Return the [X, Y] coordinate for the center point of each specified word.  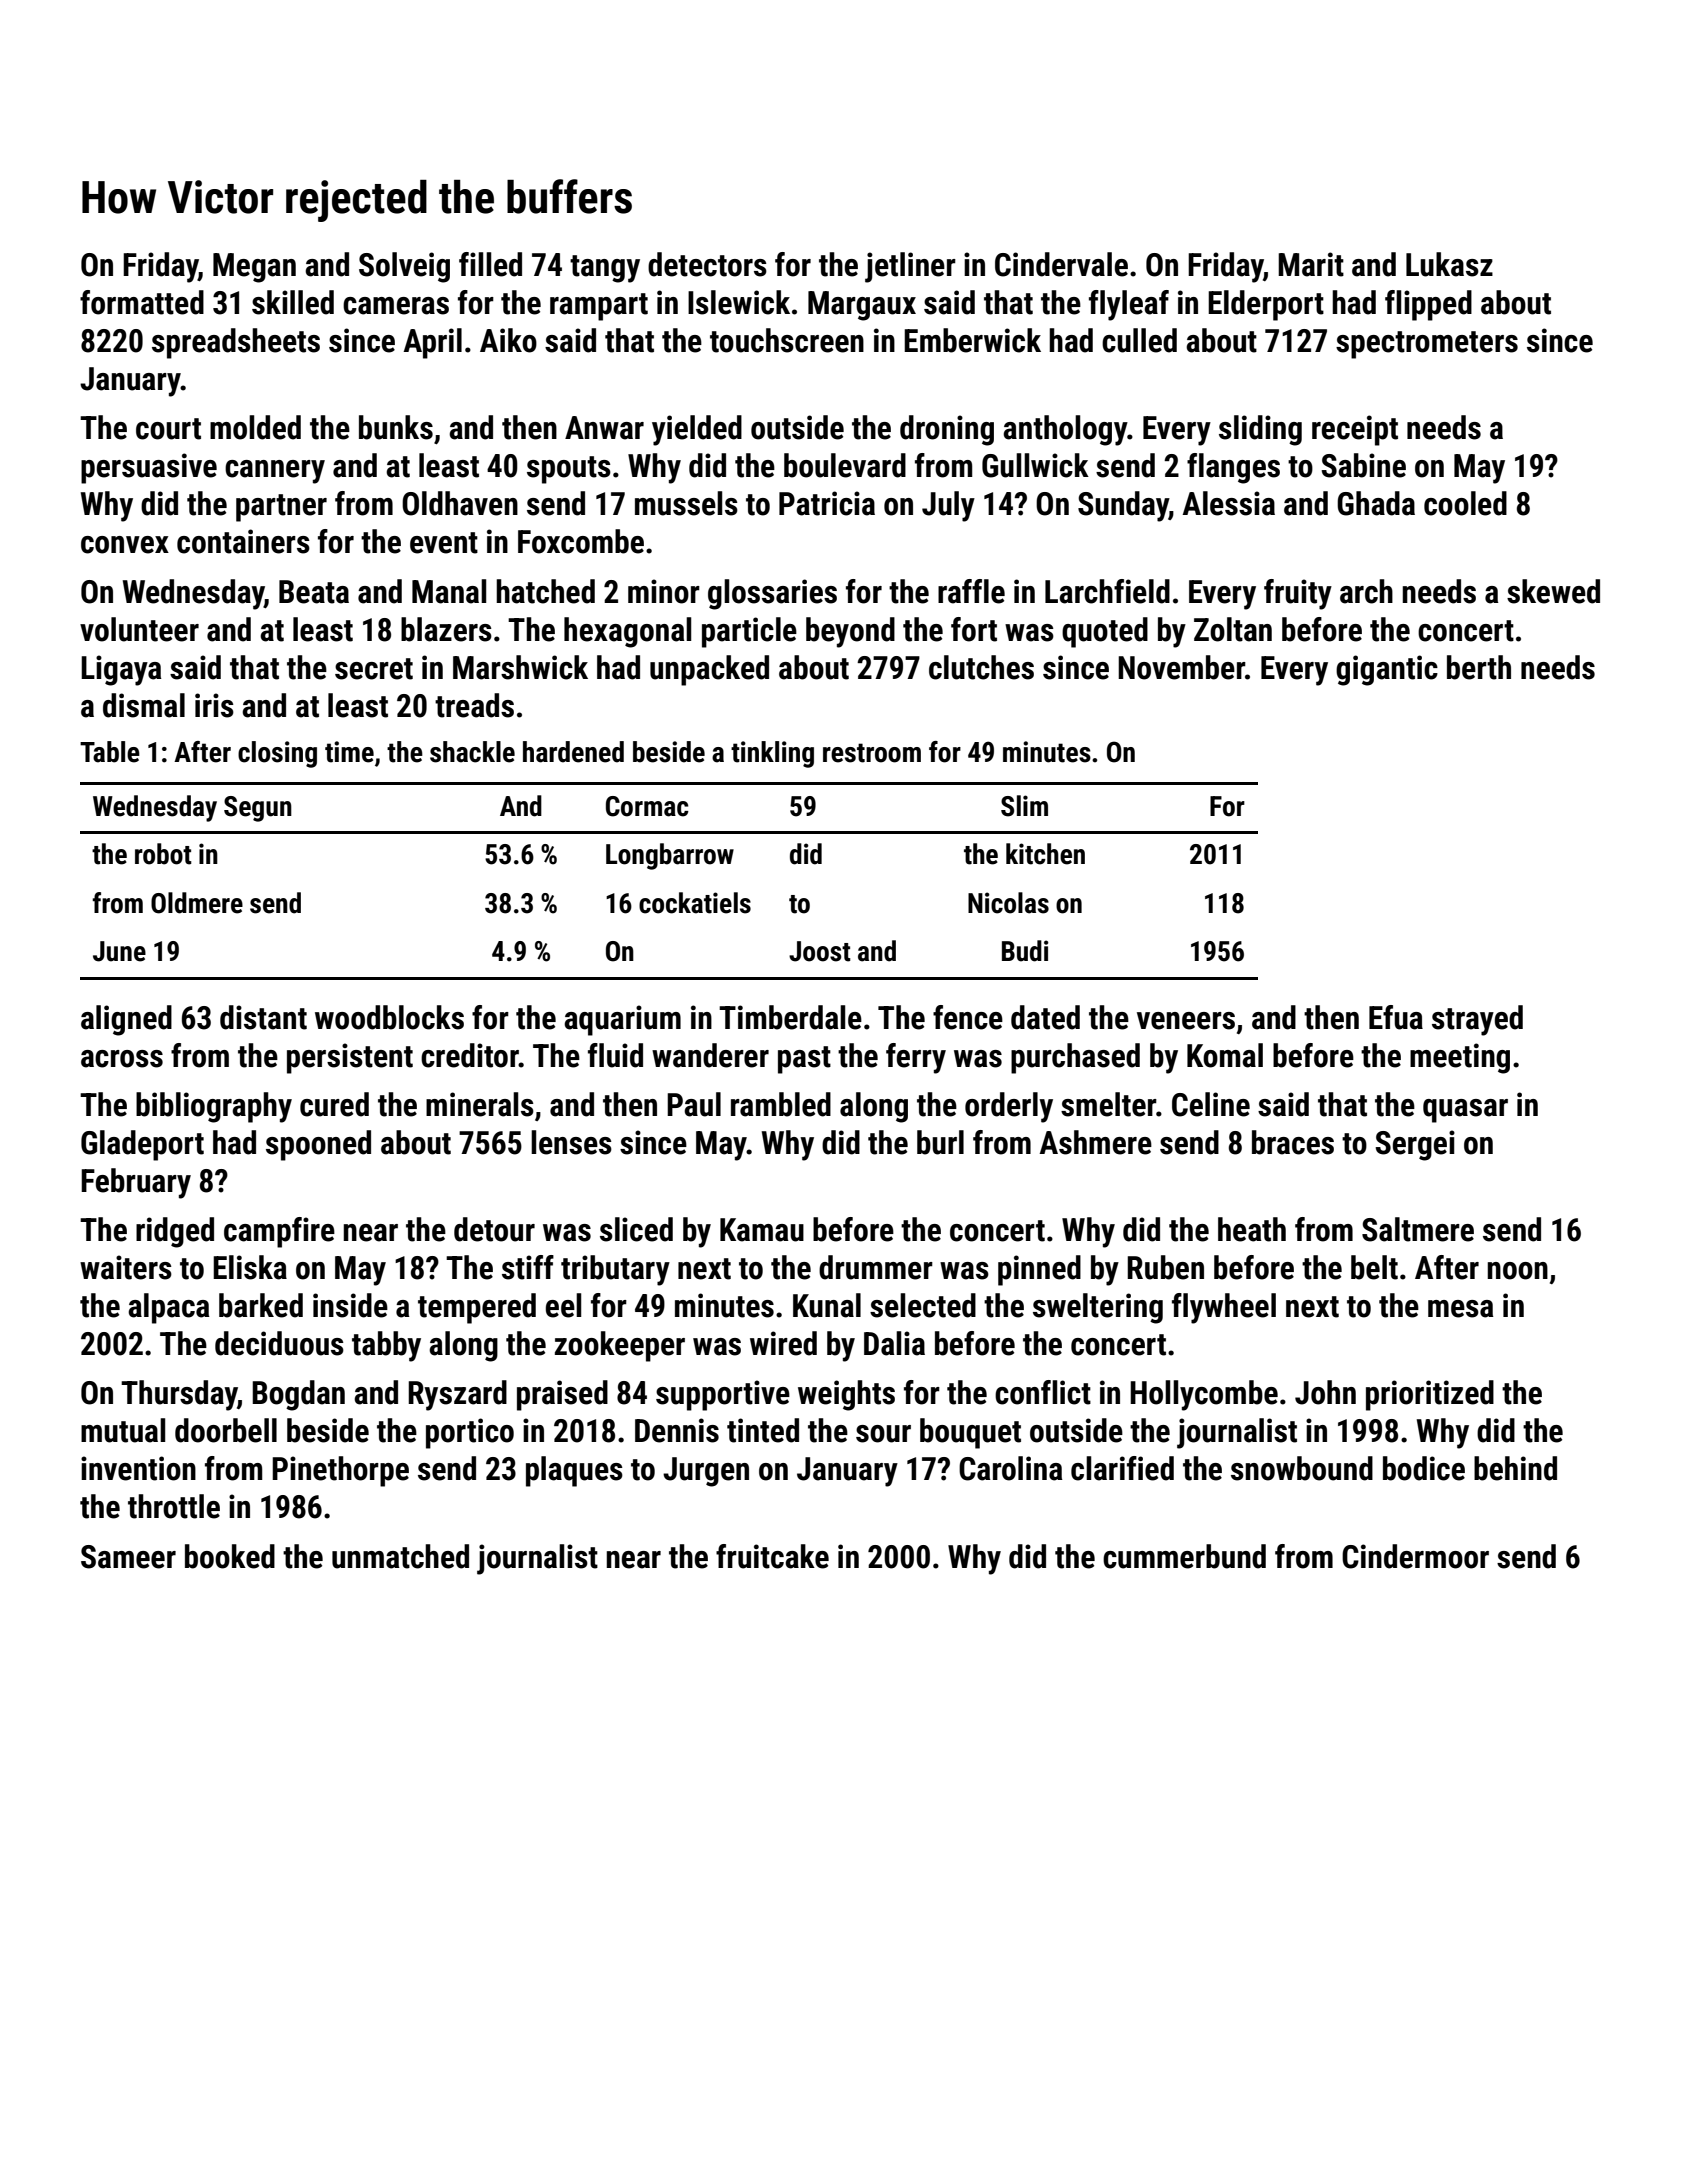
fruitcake [772, 1556]
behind [1515, 1468]
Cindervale [1061, 264]
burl [940, 1142]
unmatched [400, 1556]
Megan [254, 268]
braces [1293, 1142]
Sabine [1364, 465]
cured [334, 1104]
